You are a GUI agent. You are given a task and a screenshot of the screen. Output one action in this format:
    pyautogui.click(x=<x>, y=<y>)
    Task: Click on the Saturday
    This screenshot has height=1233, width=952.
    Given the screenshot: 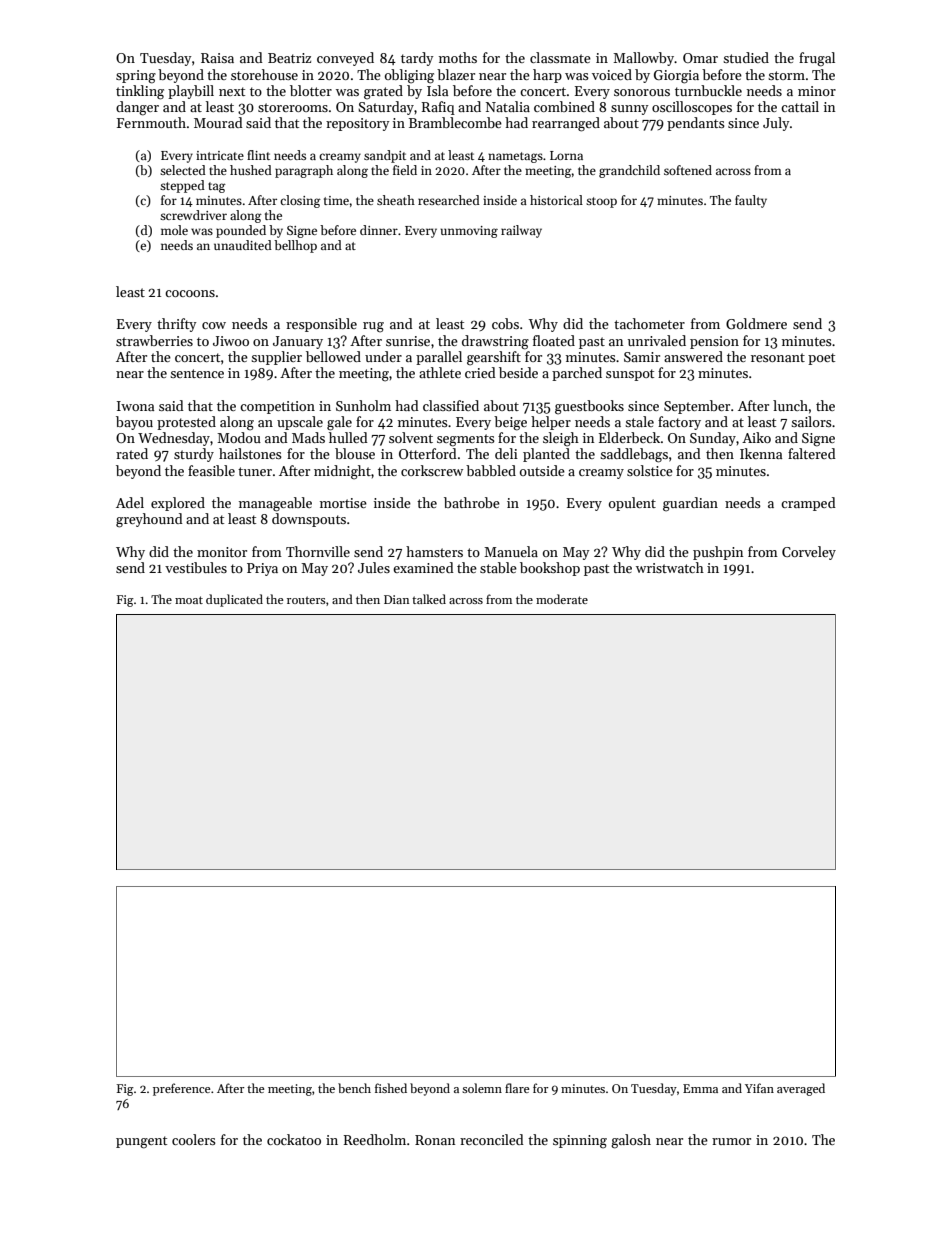 What is the action you would take?
    pyautogui.click(x=386, y=108)
